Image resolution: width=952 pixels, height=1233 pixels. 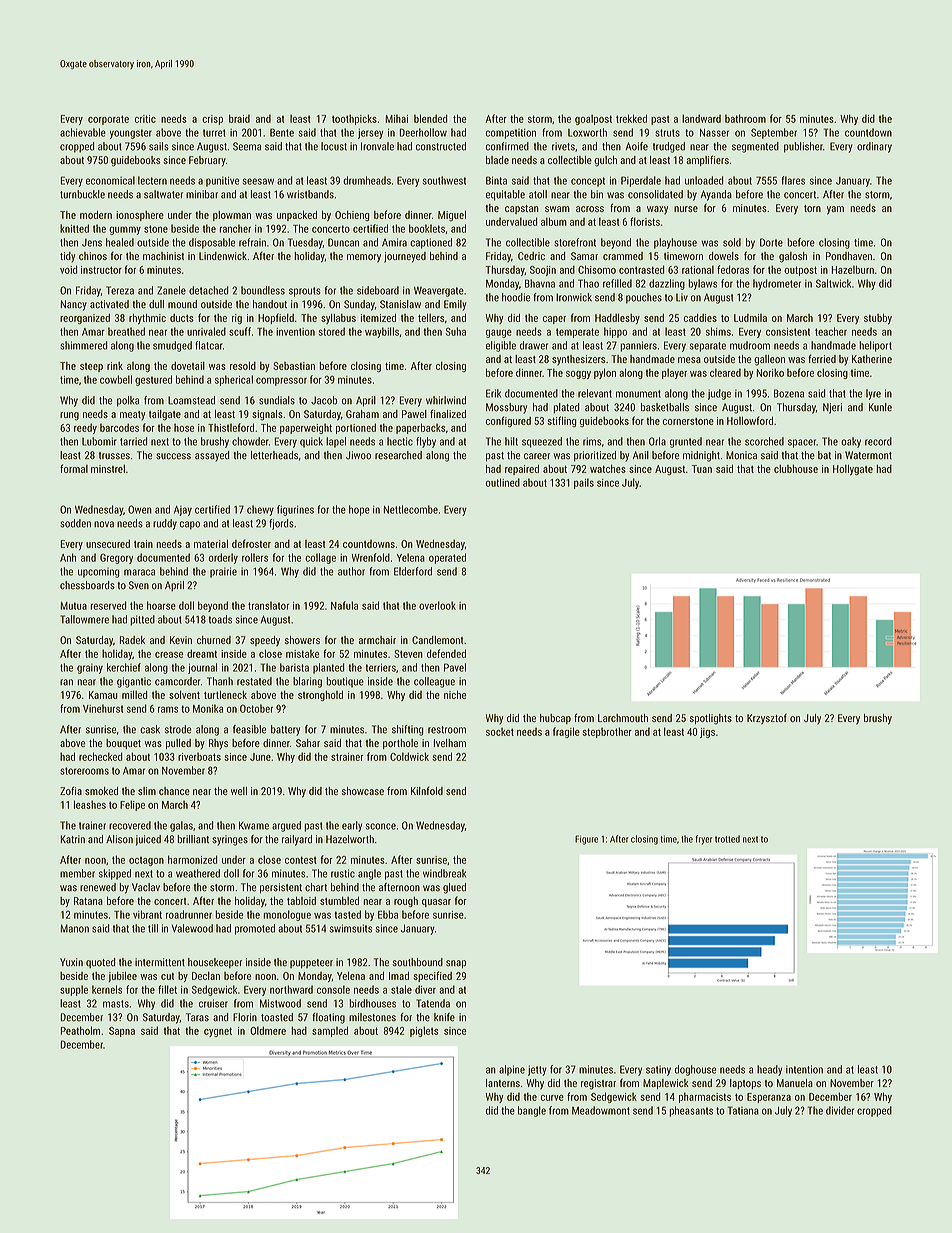 I want to click on armchair, so click(x=377, y=640).
